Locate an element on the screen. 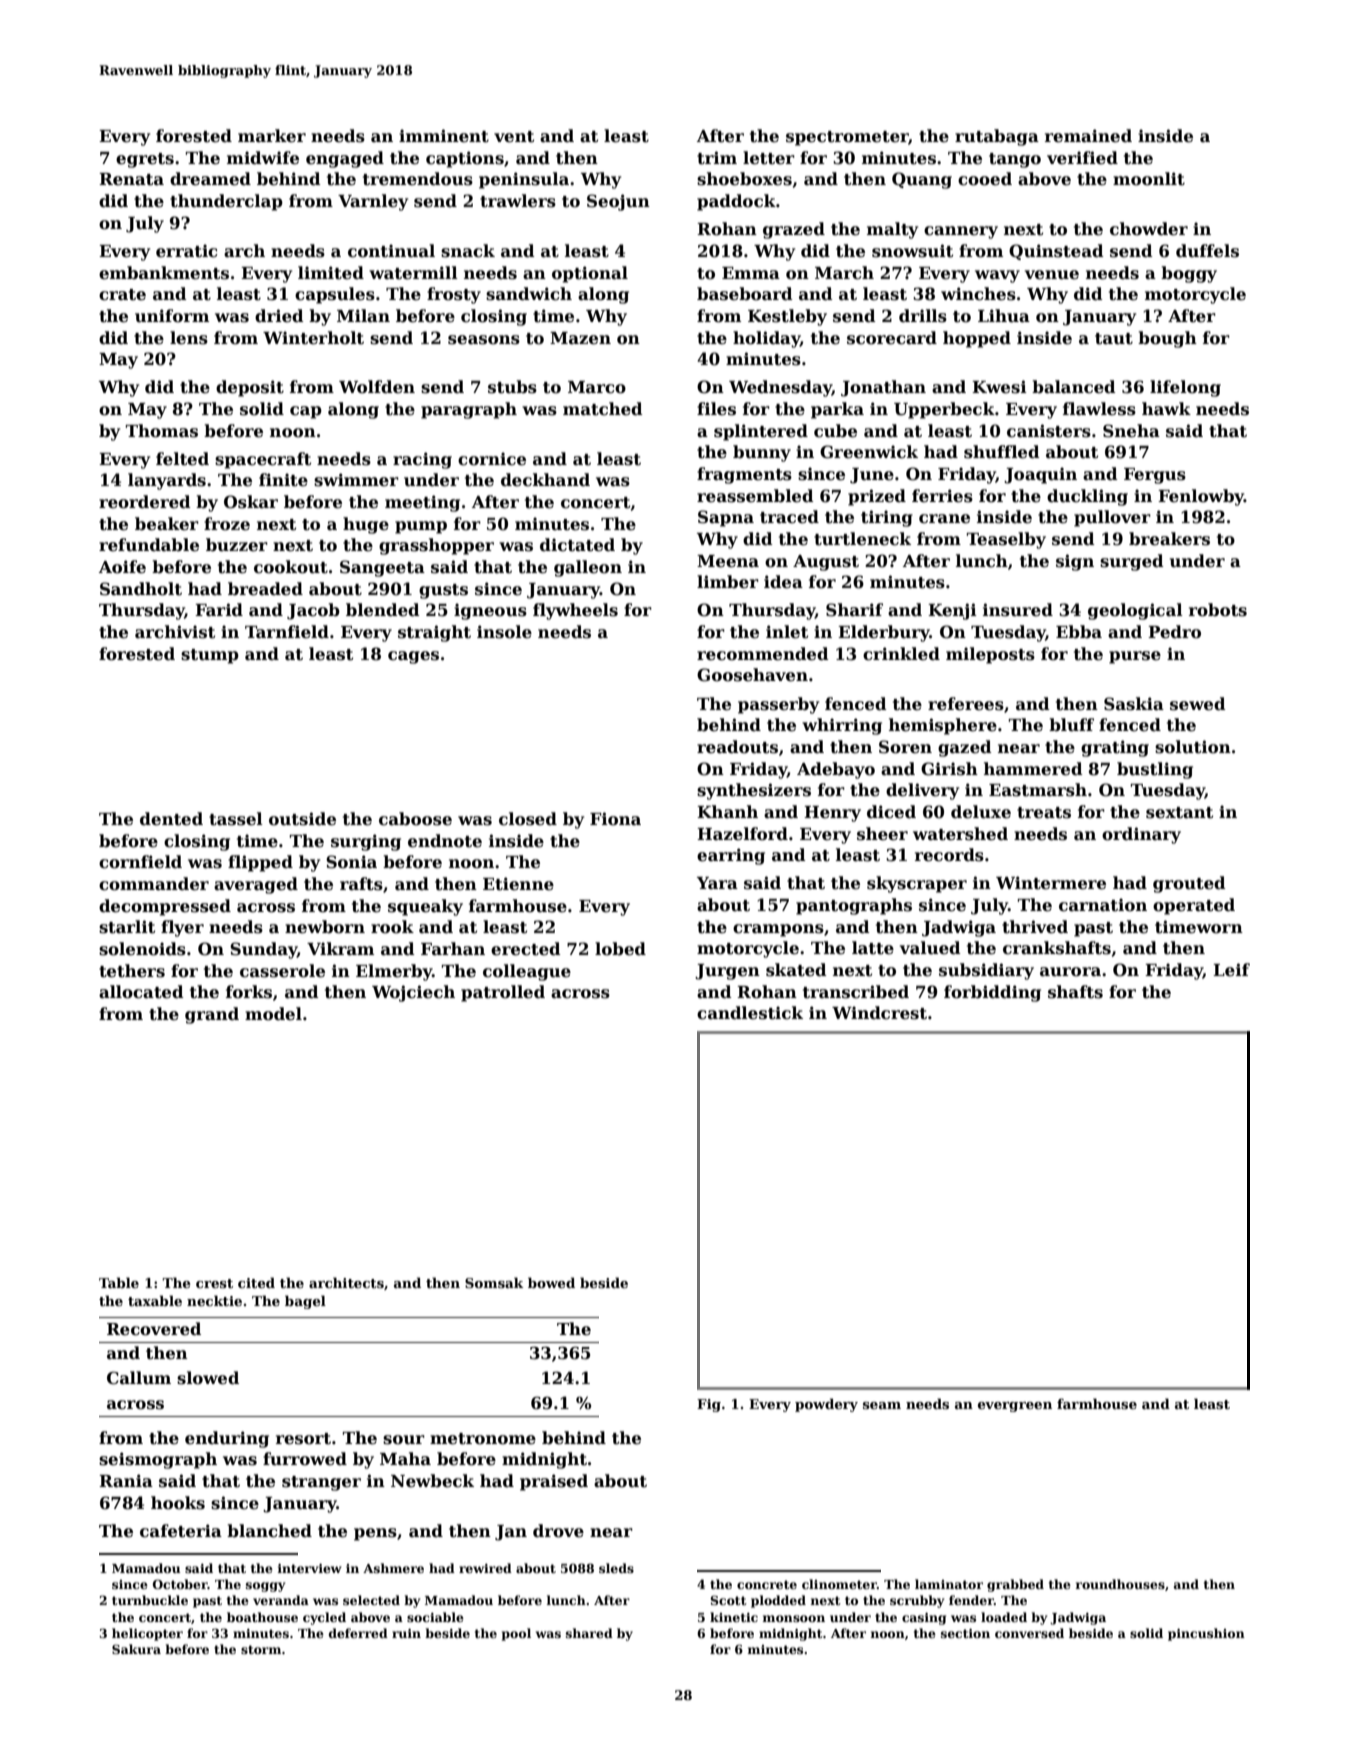 This screenshot has width=1349, height=1746. crampons is located at coordinates (778, 930).
